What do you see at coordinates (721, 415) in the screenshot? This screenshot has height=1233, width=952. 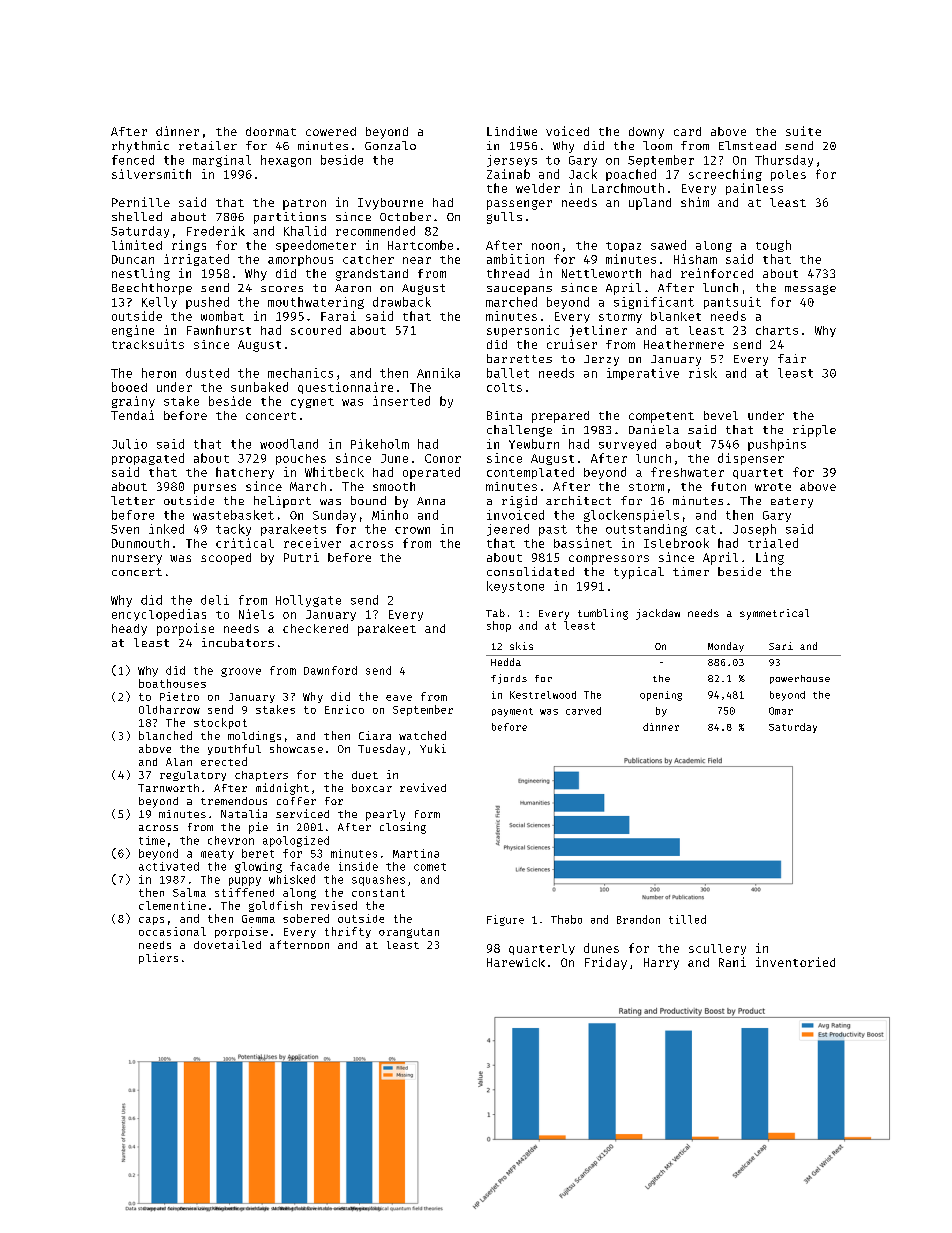 I see `bevel` at bounding box center [721, 415].
